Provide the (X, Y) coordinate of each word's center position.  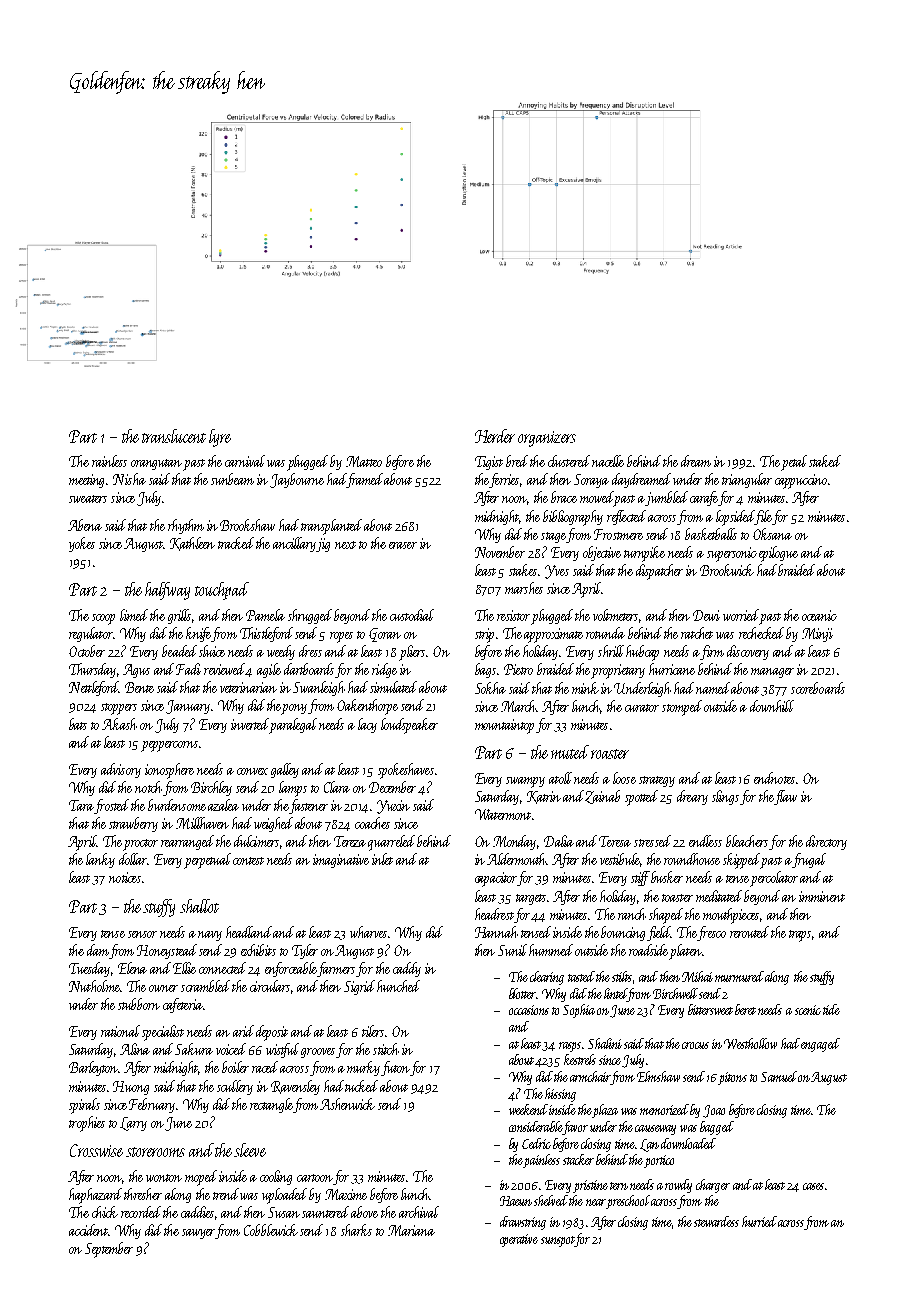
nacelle (608, 461)
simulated (393, 687)
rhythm (186, 526)
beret (745, 1009)
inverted (250, 724)
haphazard (95, 1196)
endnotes (774, 778)
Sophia (579, 1011)
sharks (356, 1230)
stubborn (139, 1004)
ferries (504, 480)
